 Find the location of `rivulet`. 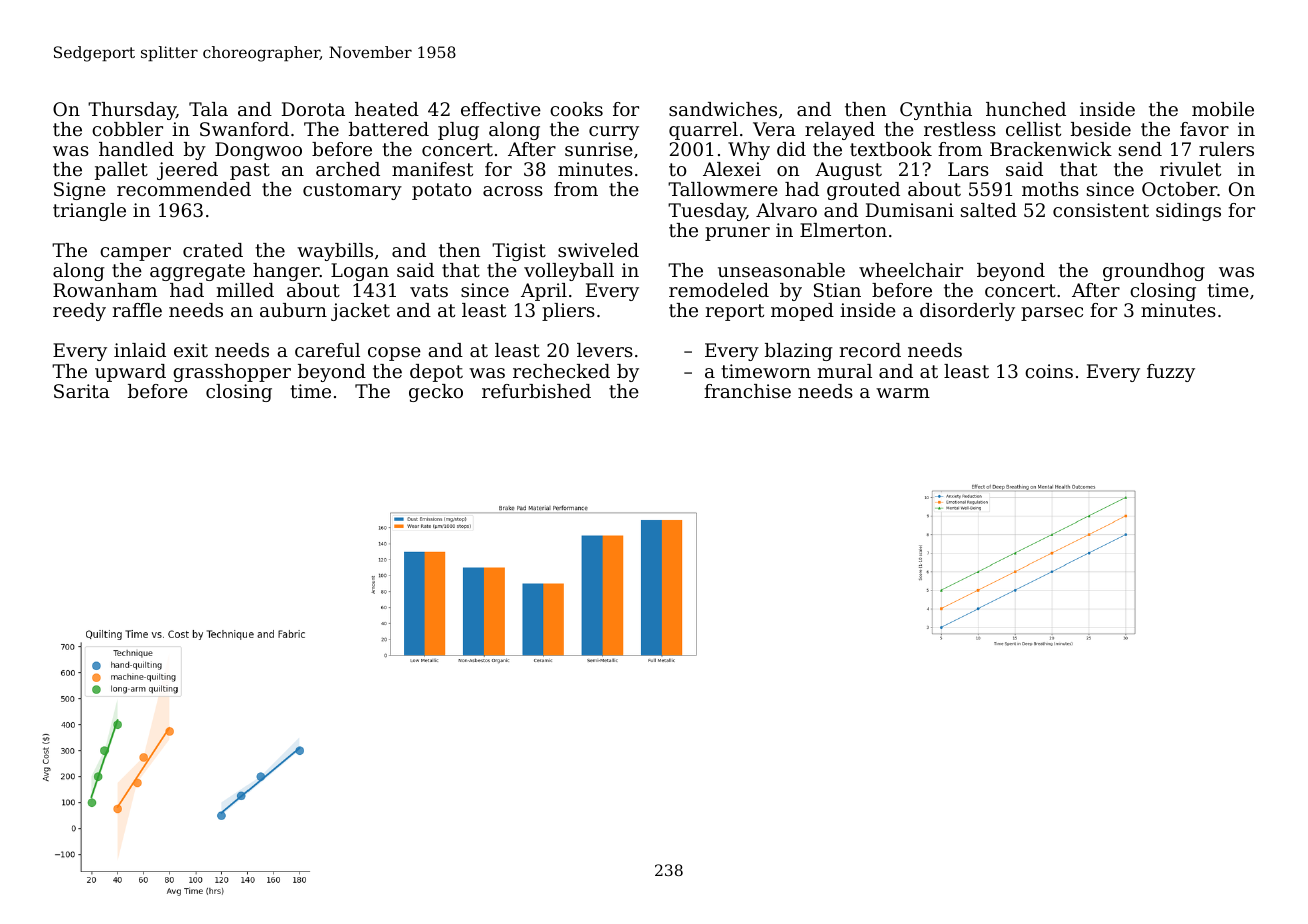

rivulet is located at coordinates (1190, 169).
